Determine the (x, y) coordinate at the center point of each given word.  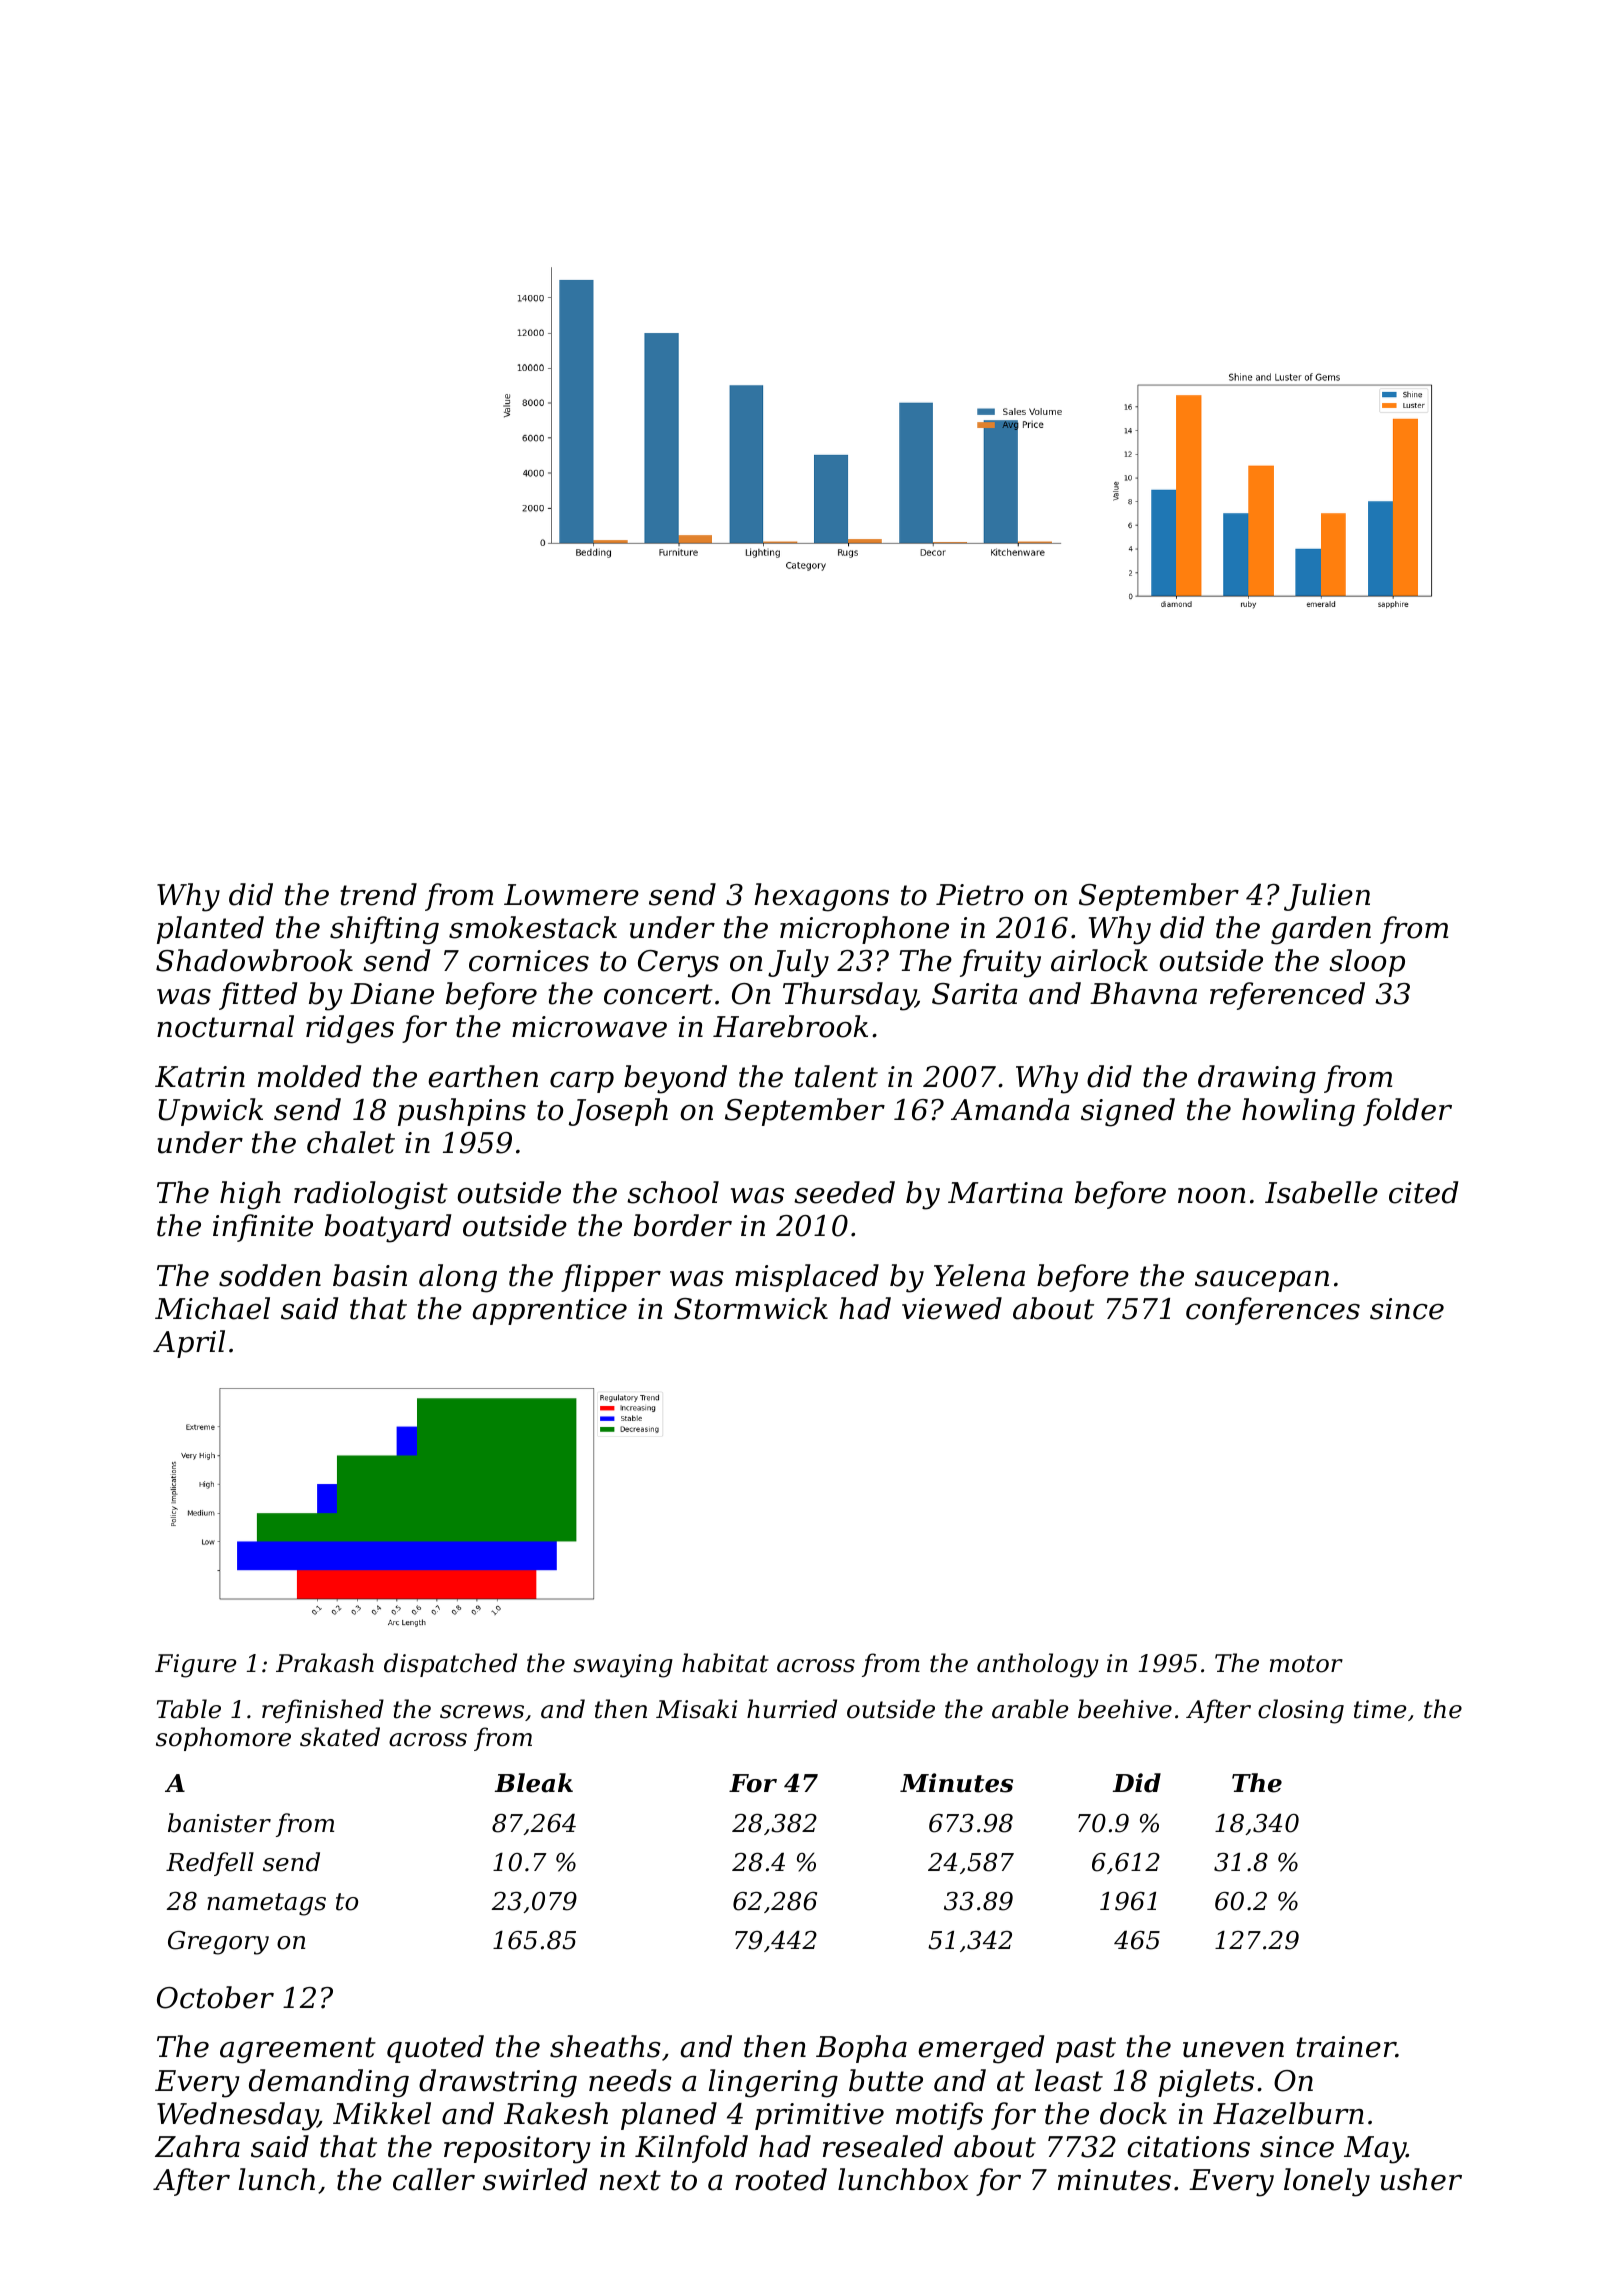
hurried (792, 1709)
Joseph (618, 1112)
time (1380, 1709)
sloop (1367, 963)
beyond (675, 1079)
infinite (263, 1228)
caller (434, 2179)
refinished (323, 1711)
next (630, 2180)
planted (210, 930)
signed (1128, 1112)
